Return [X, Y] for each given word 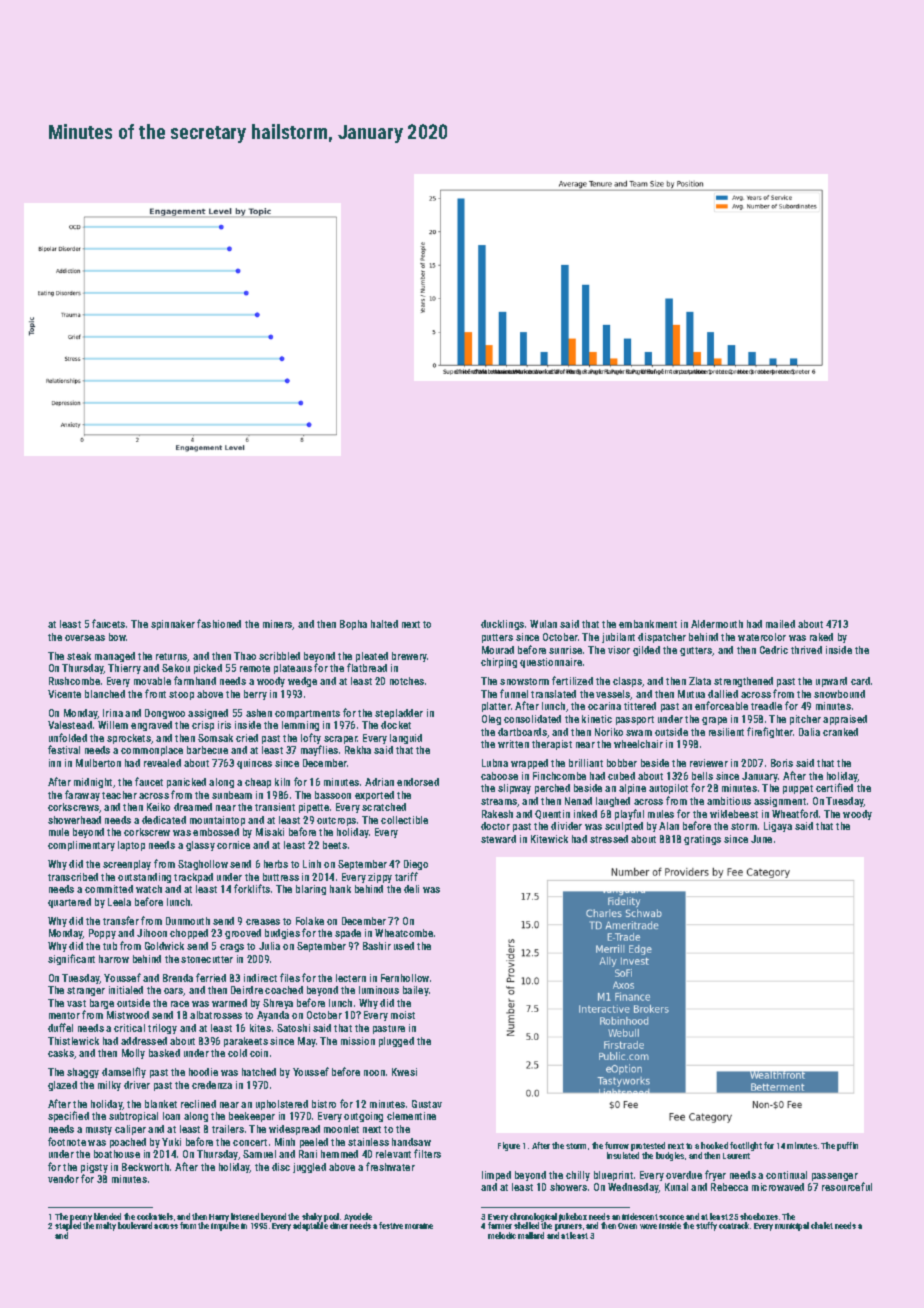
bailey [416, 991]
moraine [419, 1226]
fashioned [219, 623]
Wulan [543, 624]
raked [821, 637]
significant [71, 959]
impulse [225, 1227]
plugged [396, 1042]
